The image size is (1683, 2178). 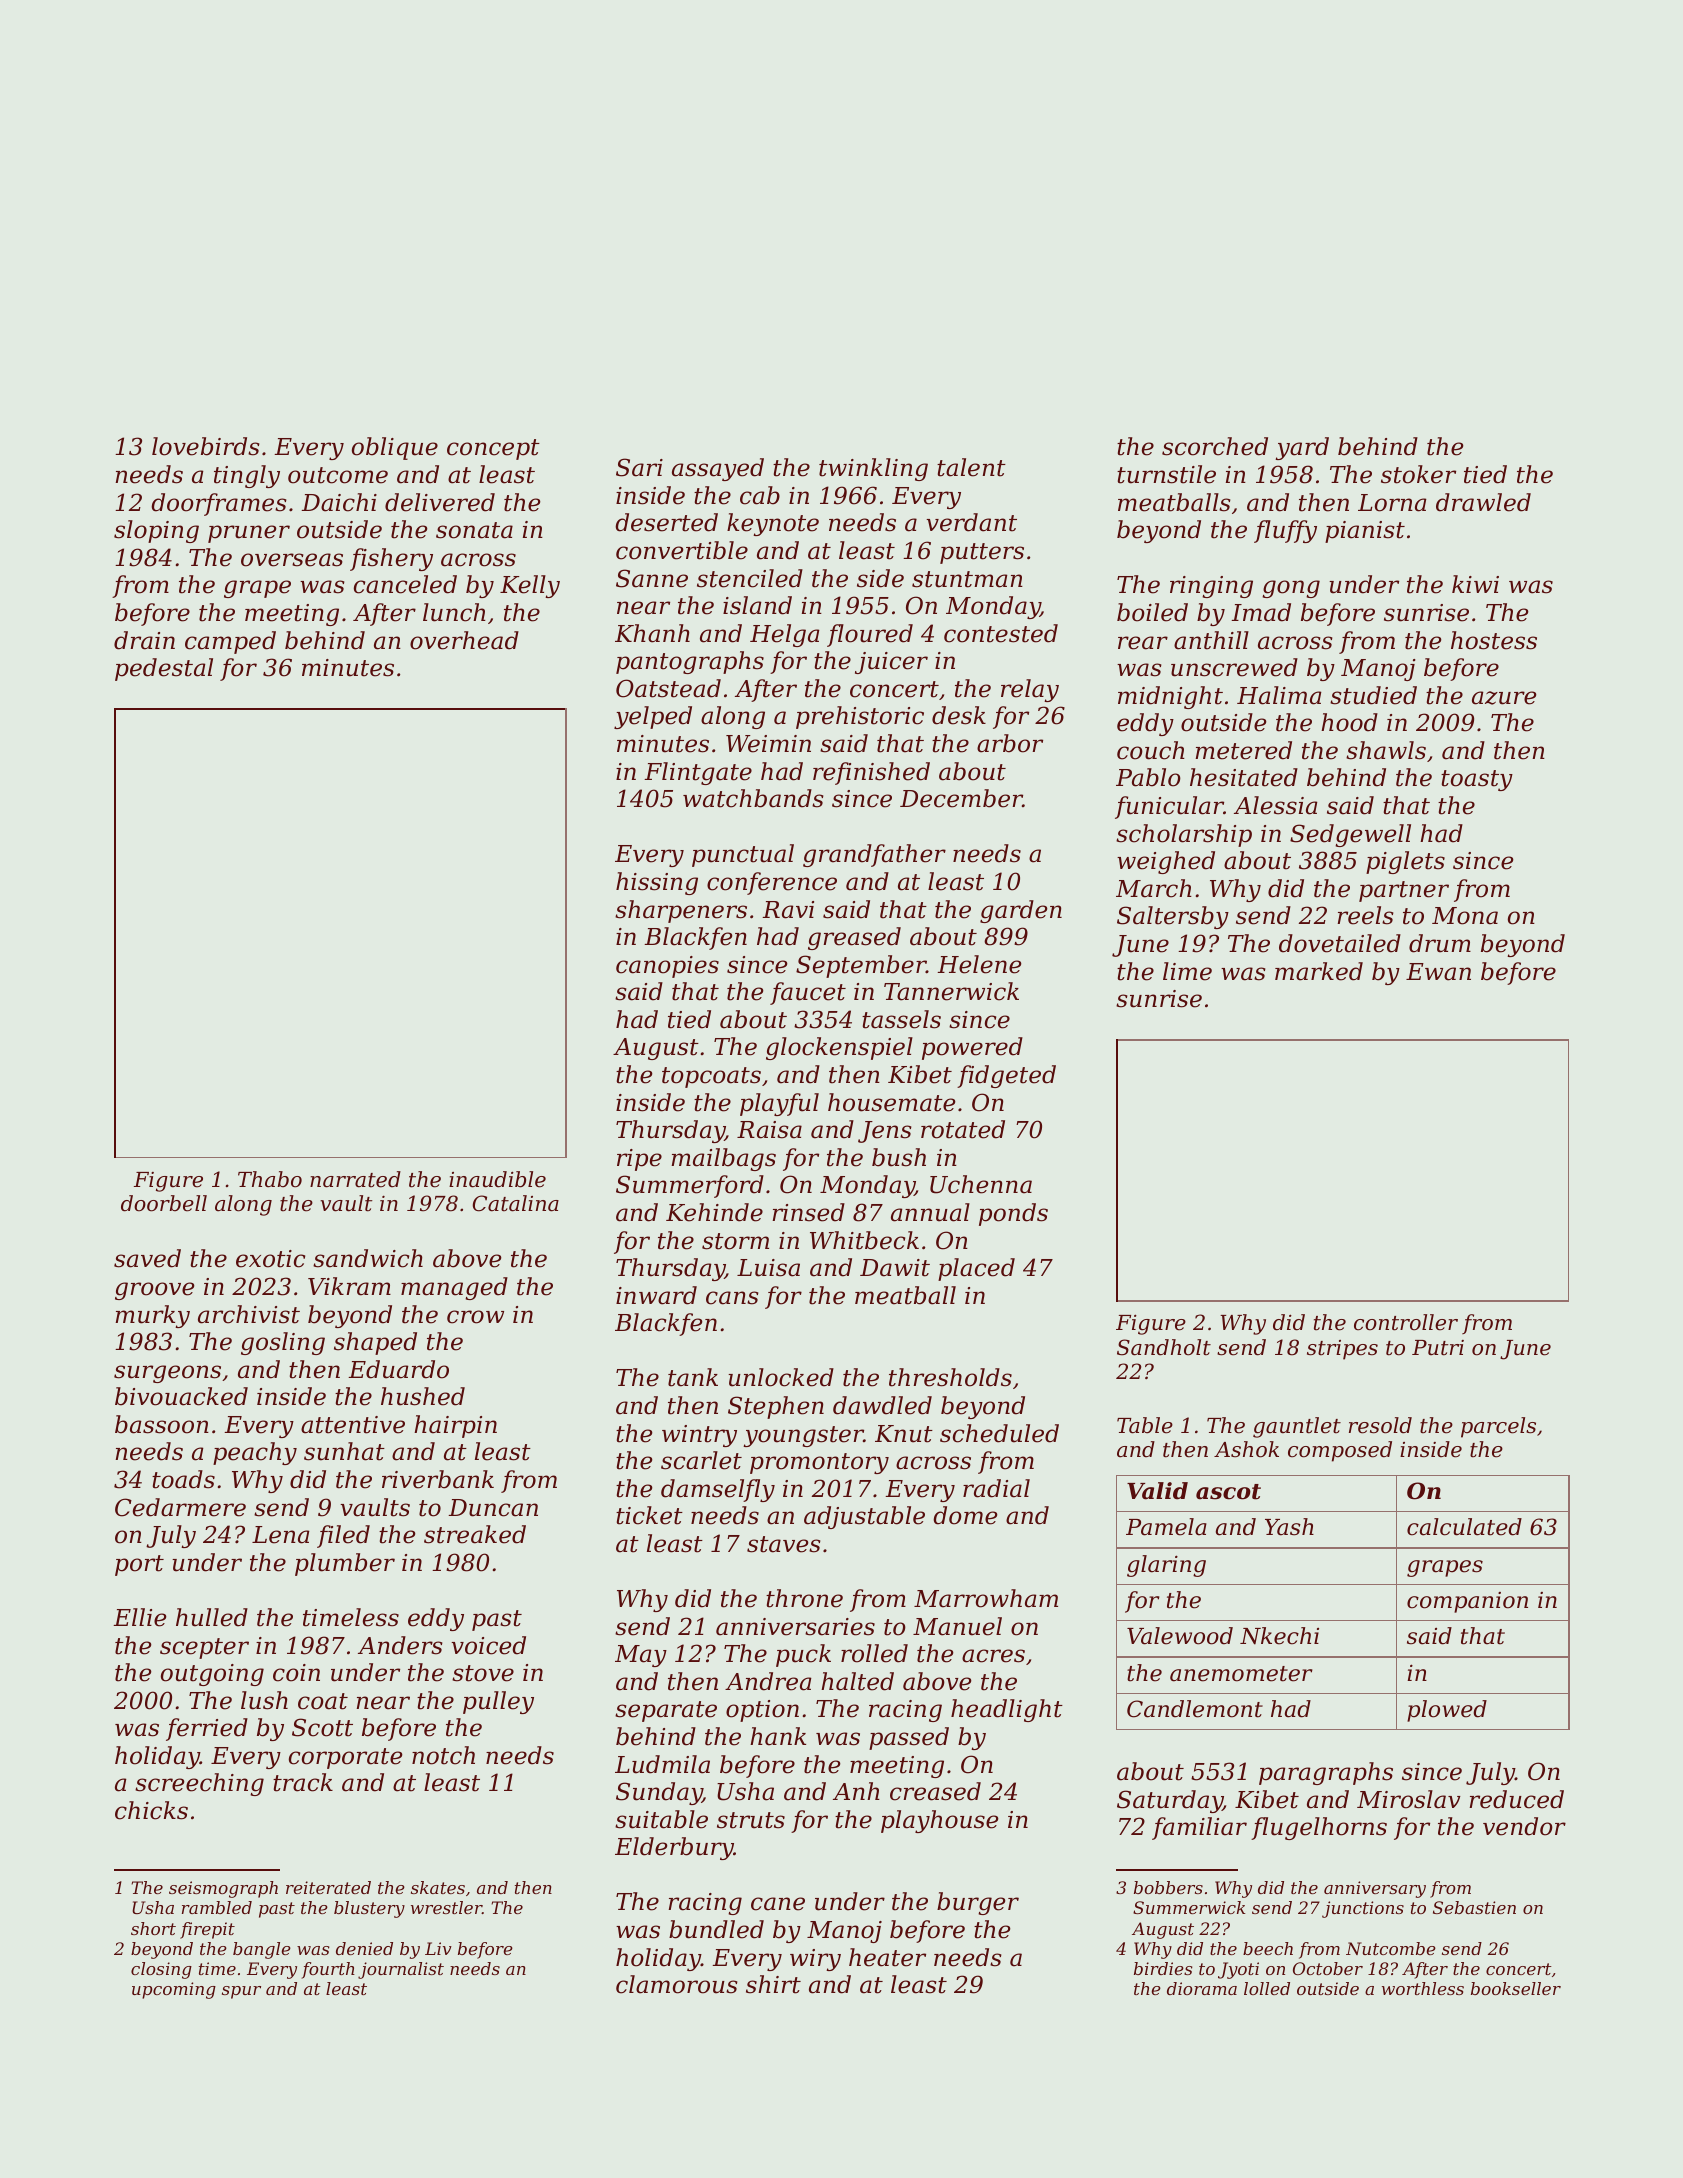 What do you see at coordinates (996, 1488) in the page?
I see `radial` at bounding box center [996, 1488].
